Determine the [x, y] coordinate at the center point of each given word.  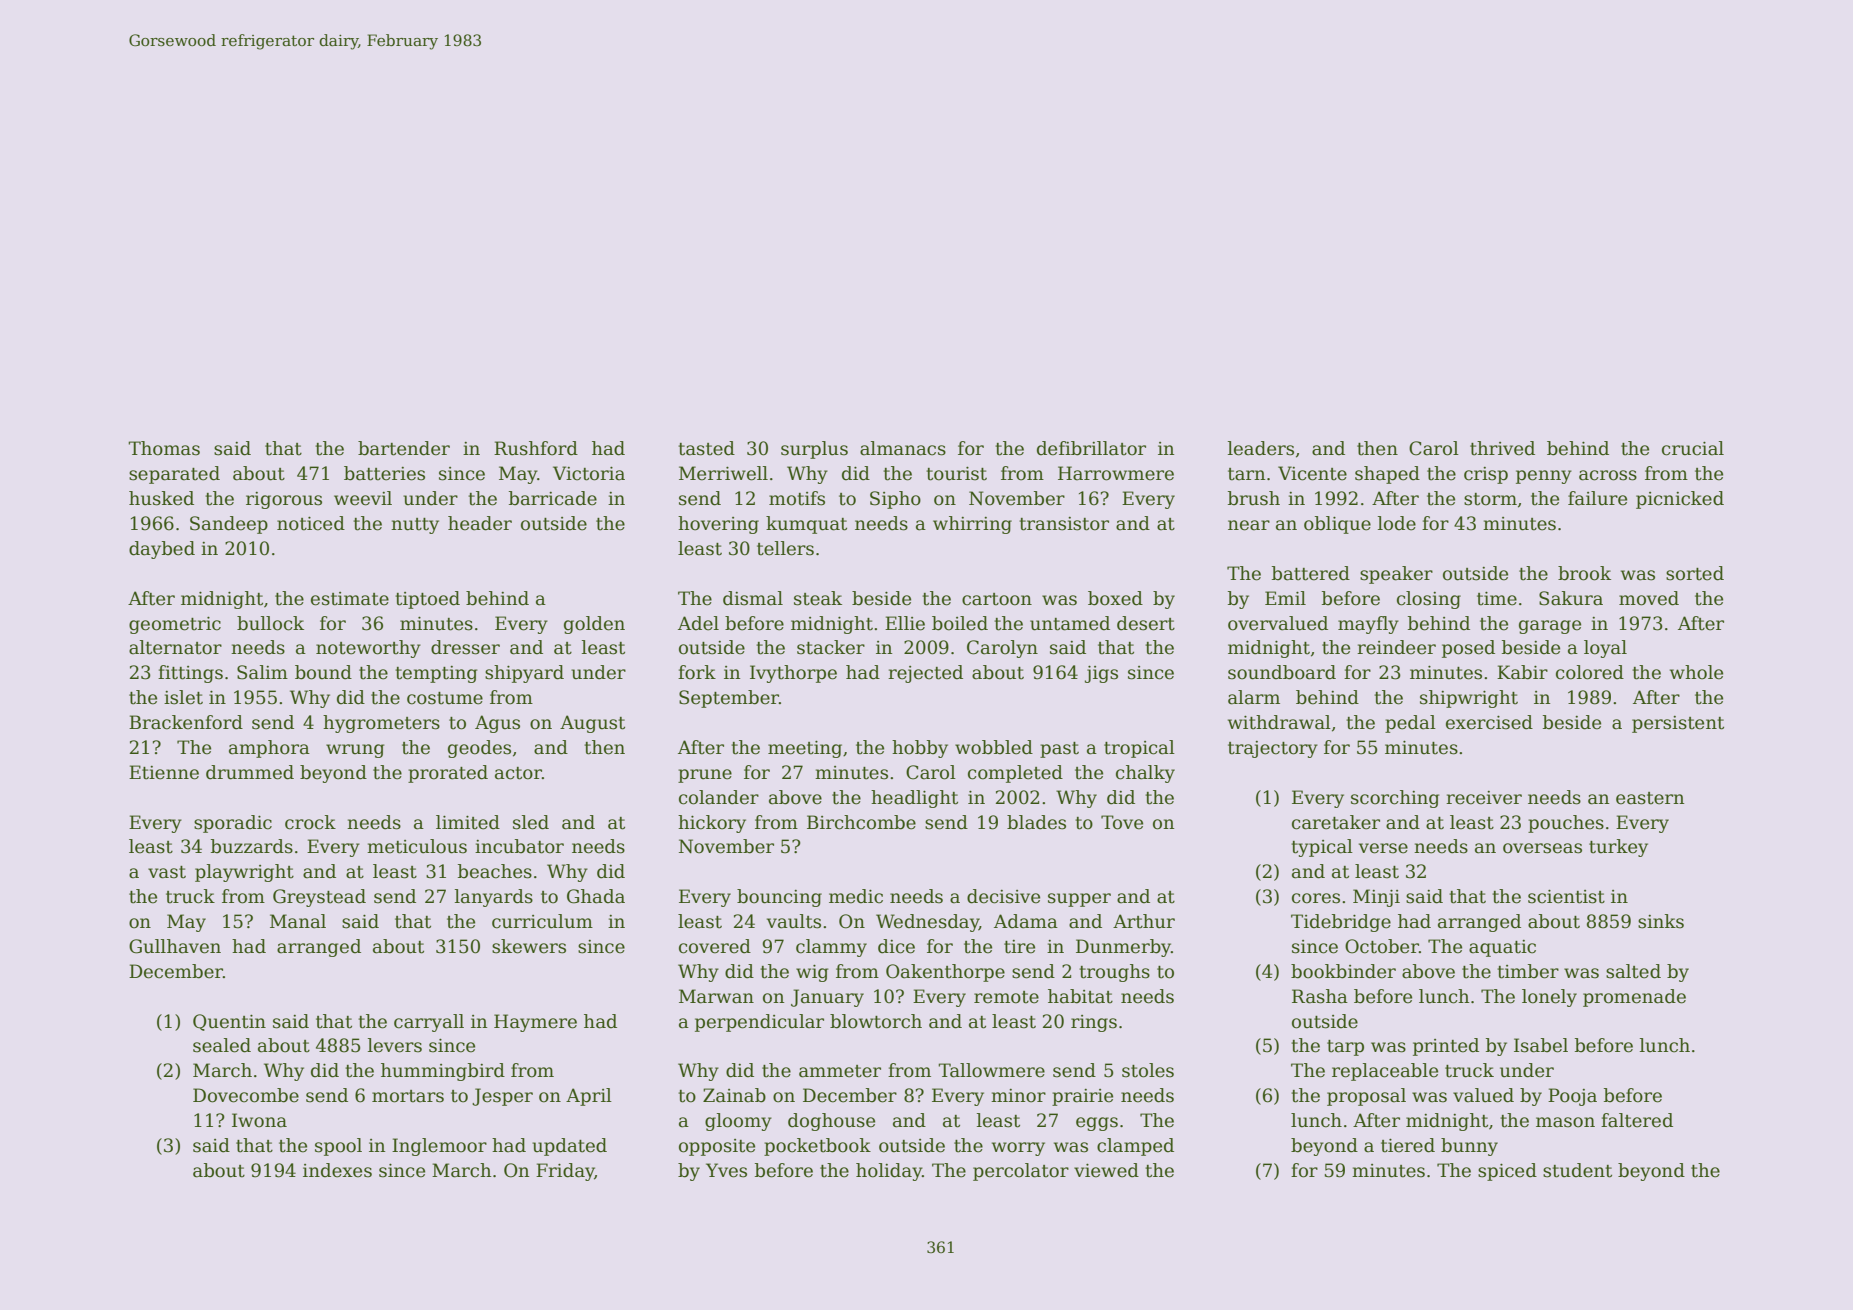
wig [812, 973]
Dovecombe [246, 1095]
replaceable [1385, 1072]
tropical [1139, 749]
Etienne [164, 772]
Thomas [164, 448]
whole [1696, 672]
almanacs [903, 448]
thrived [1502, 448]
